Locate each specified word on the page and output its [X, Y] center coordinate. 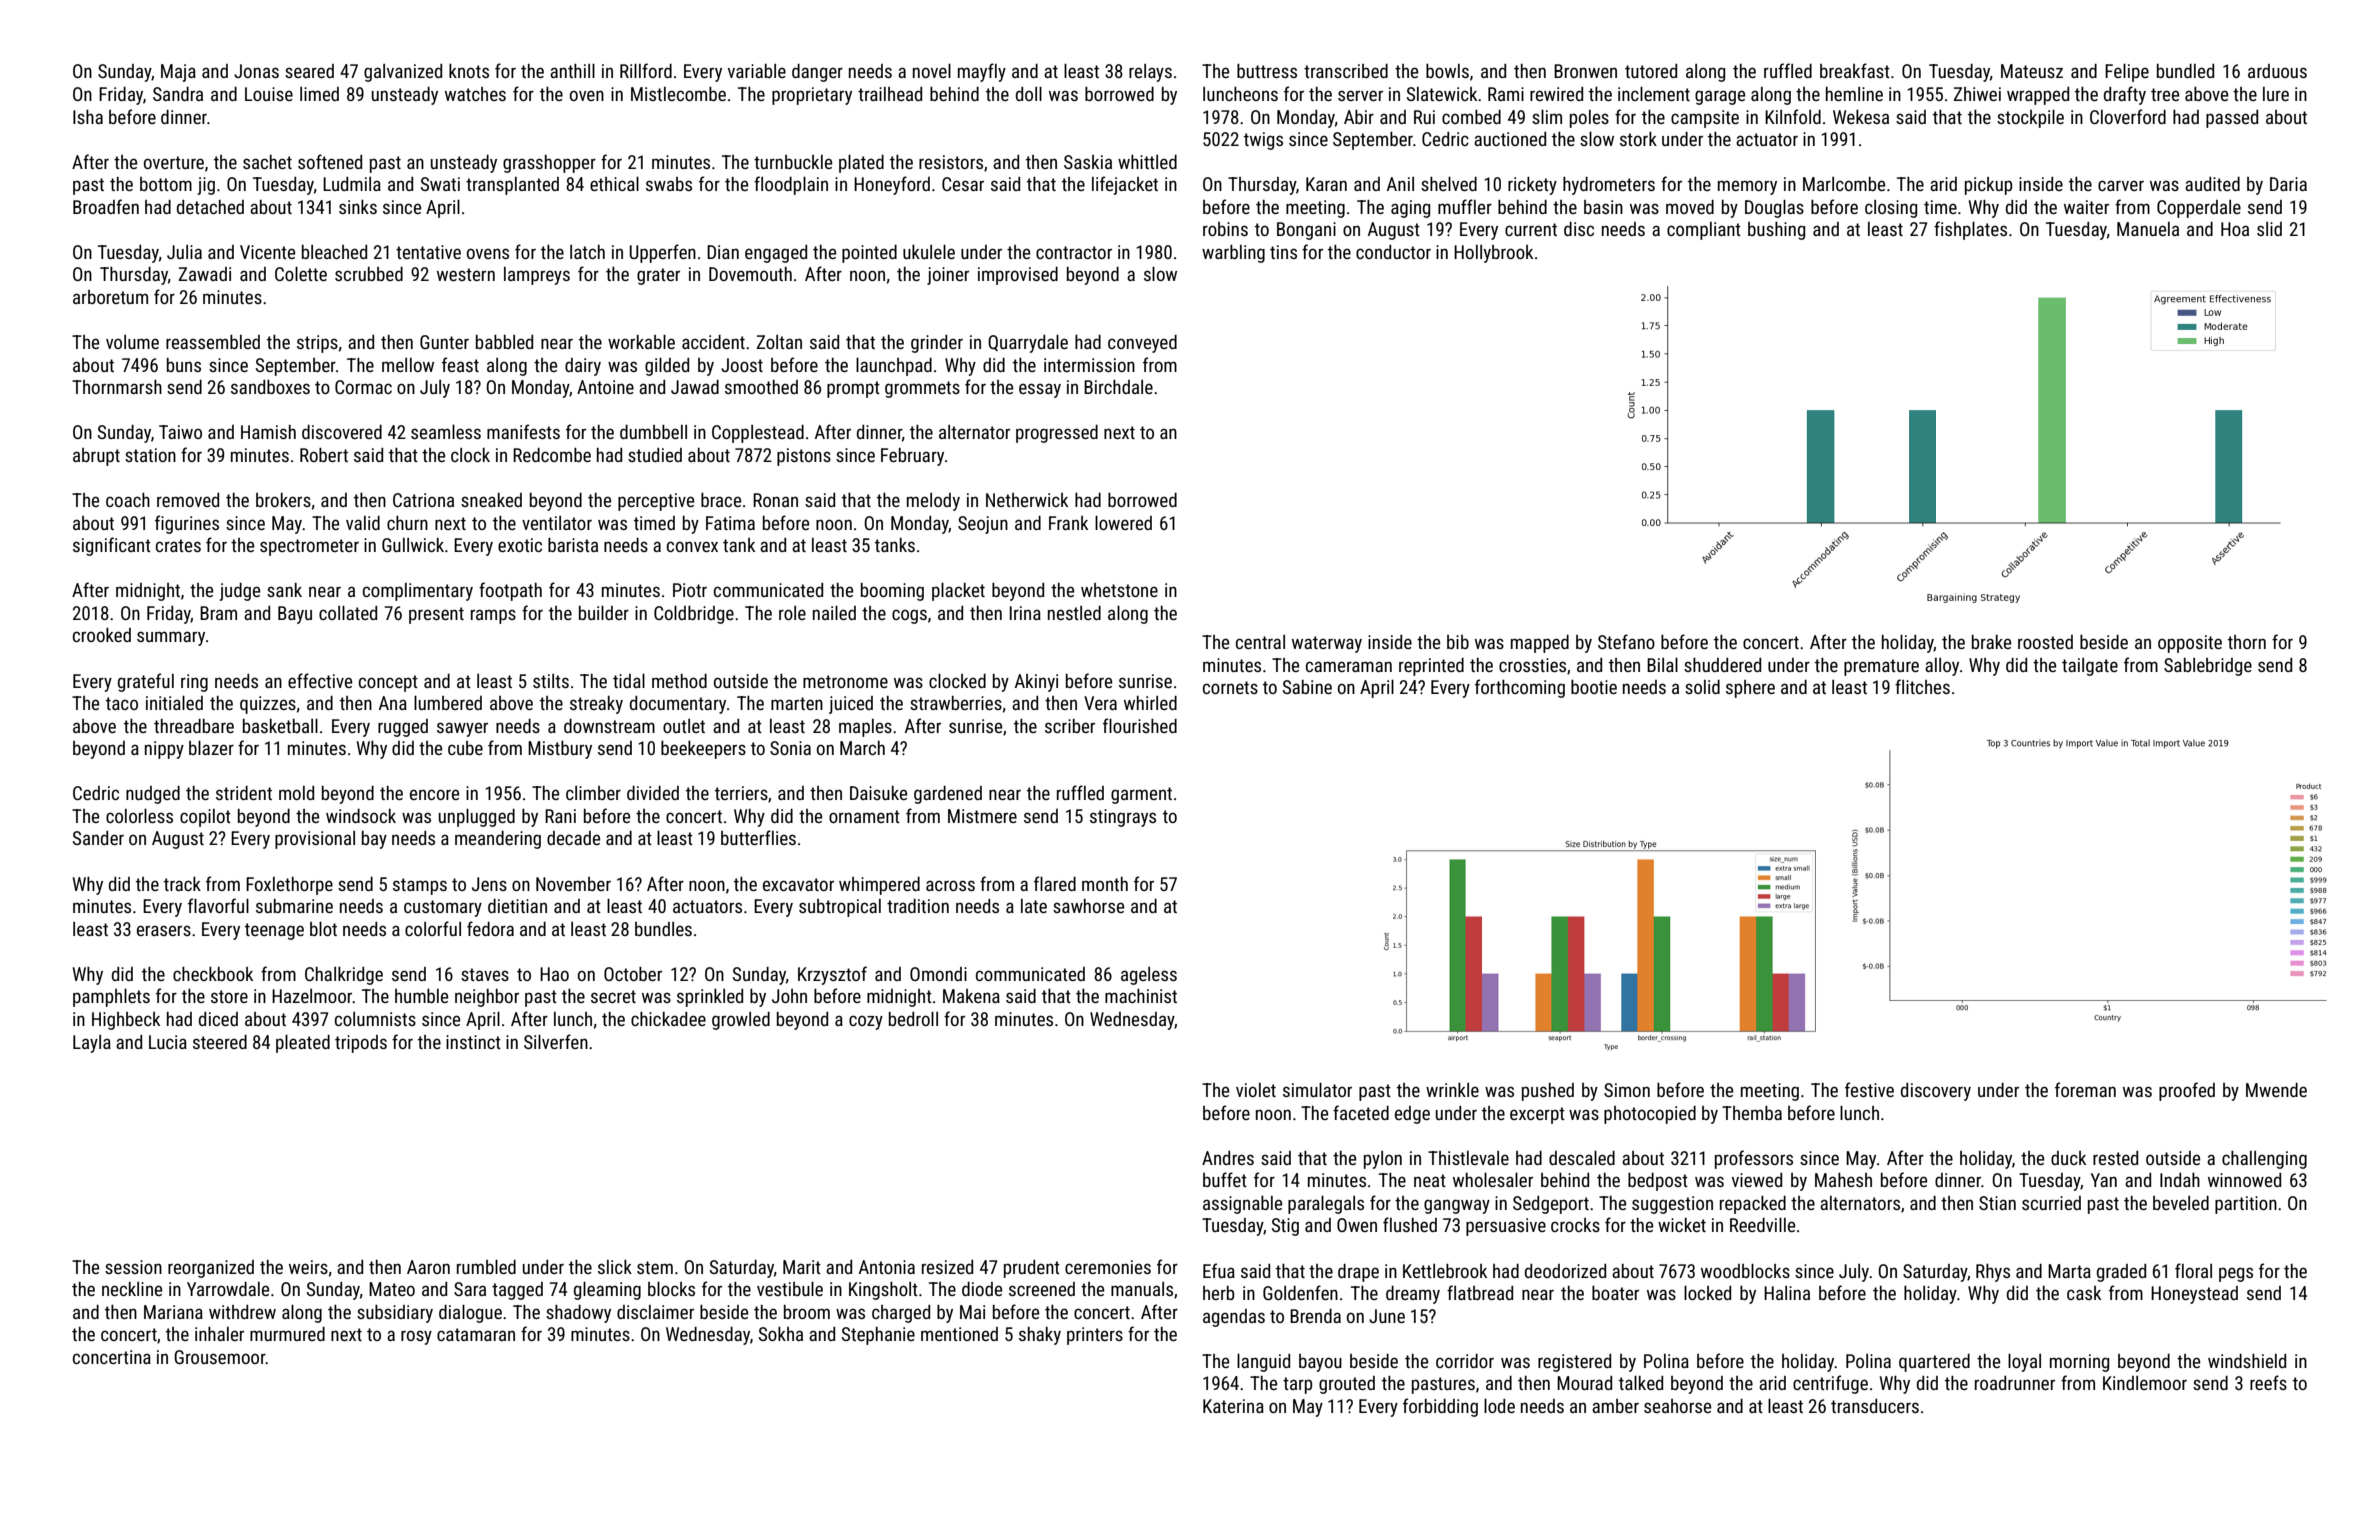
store [229, 996]
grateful [146, 682]
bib [1458, 642]
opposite [2190, 644]
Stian [1997, 1203]
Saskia [1088, 162]
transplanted [512, 186]
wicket [1682, 1225]
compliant [1704, 231]
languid [1263, 1363]
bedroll [913, 1019]
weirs [308, 1267]
